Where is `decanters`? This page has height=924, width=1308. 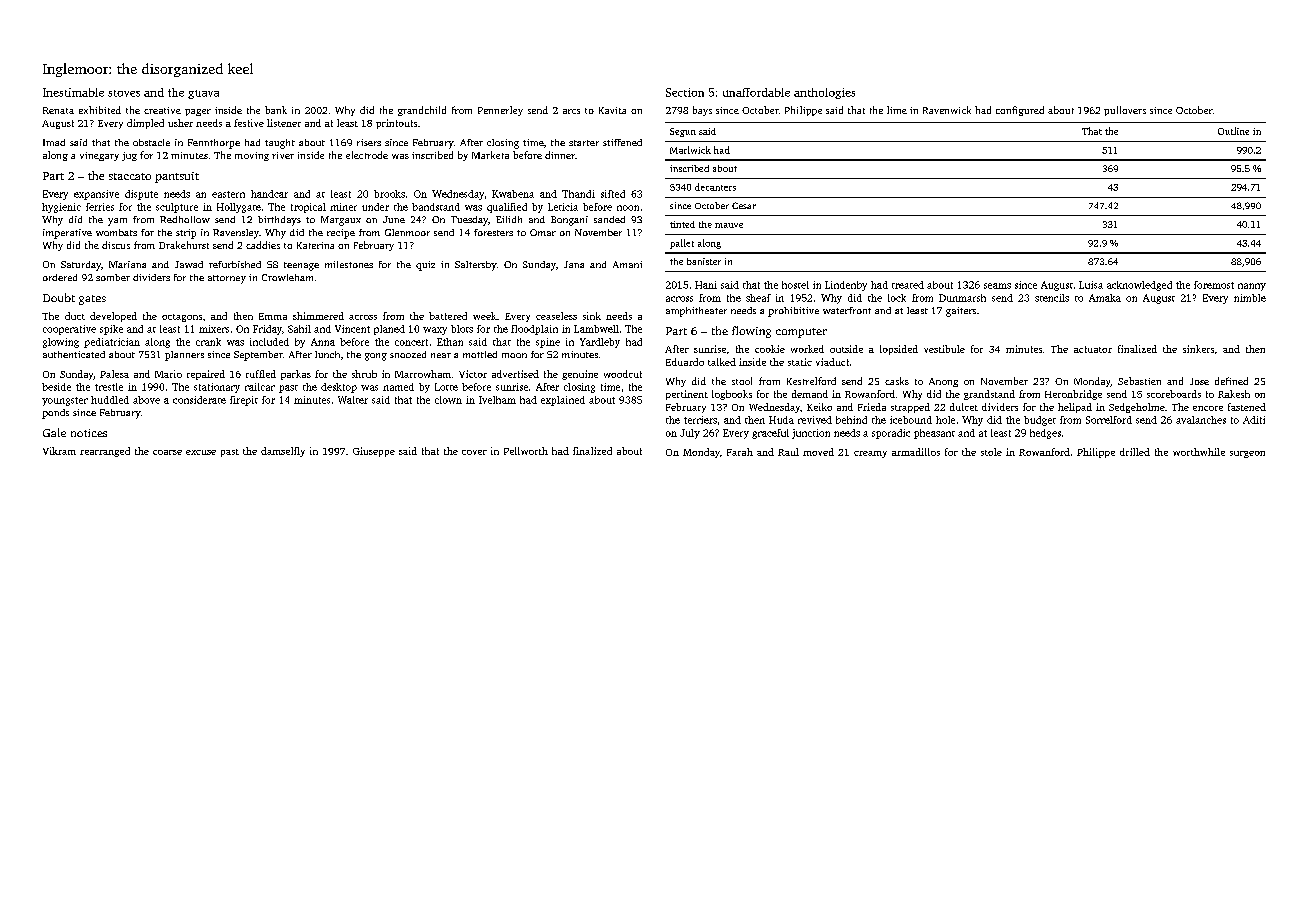
decanters is located at coordinates (715, 187).
